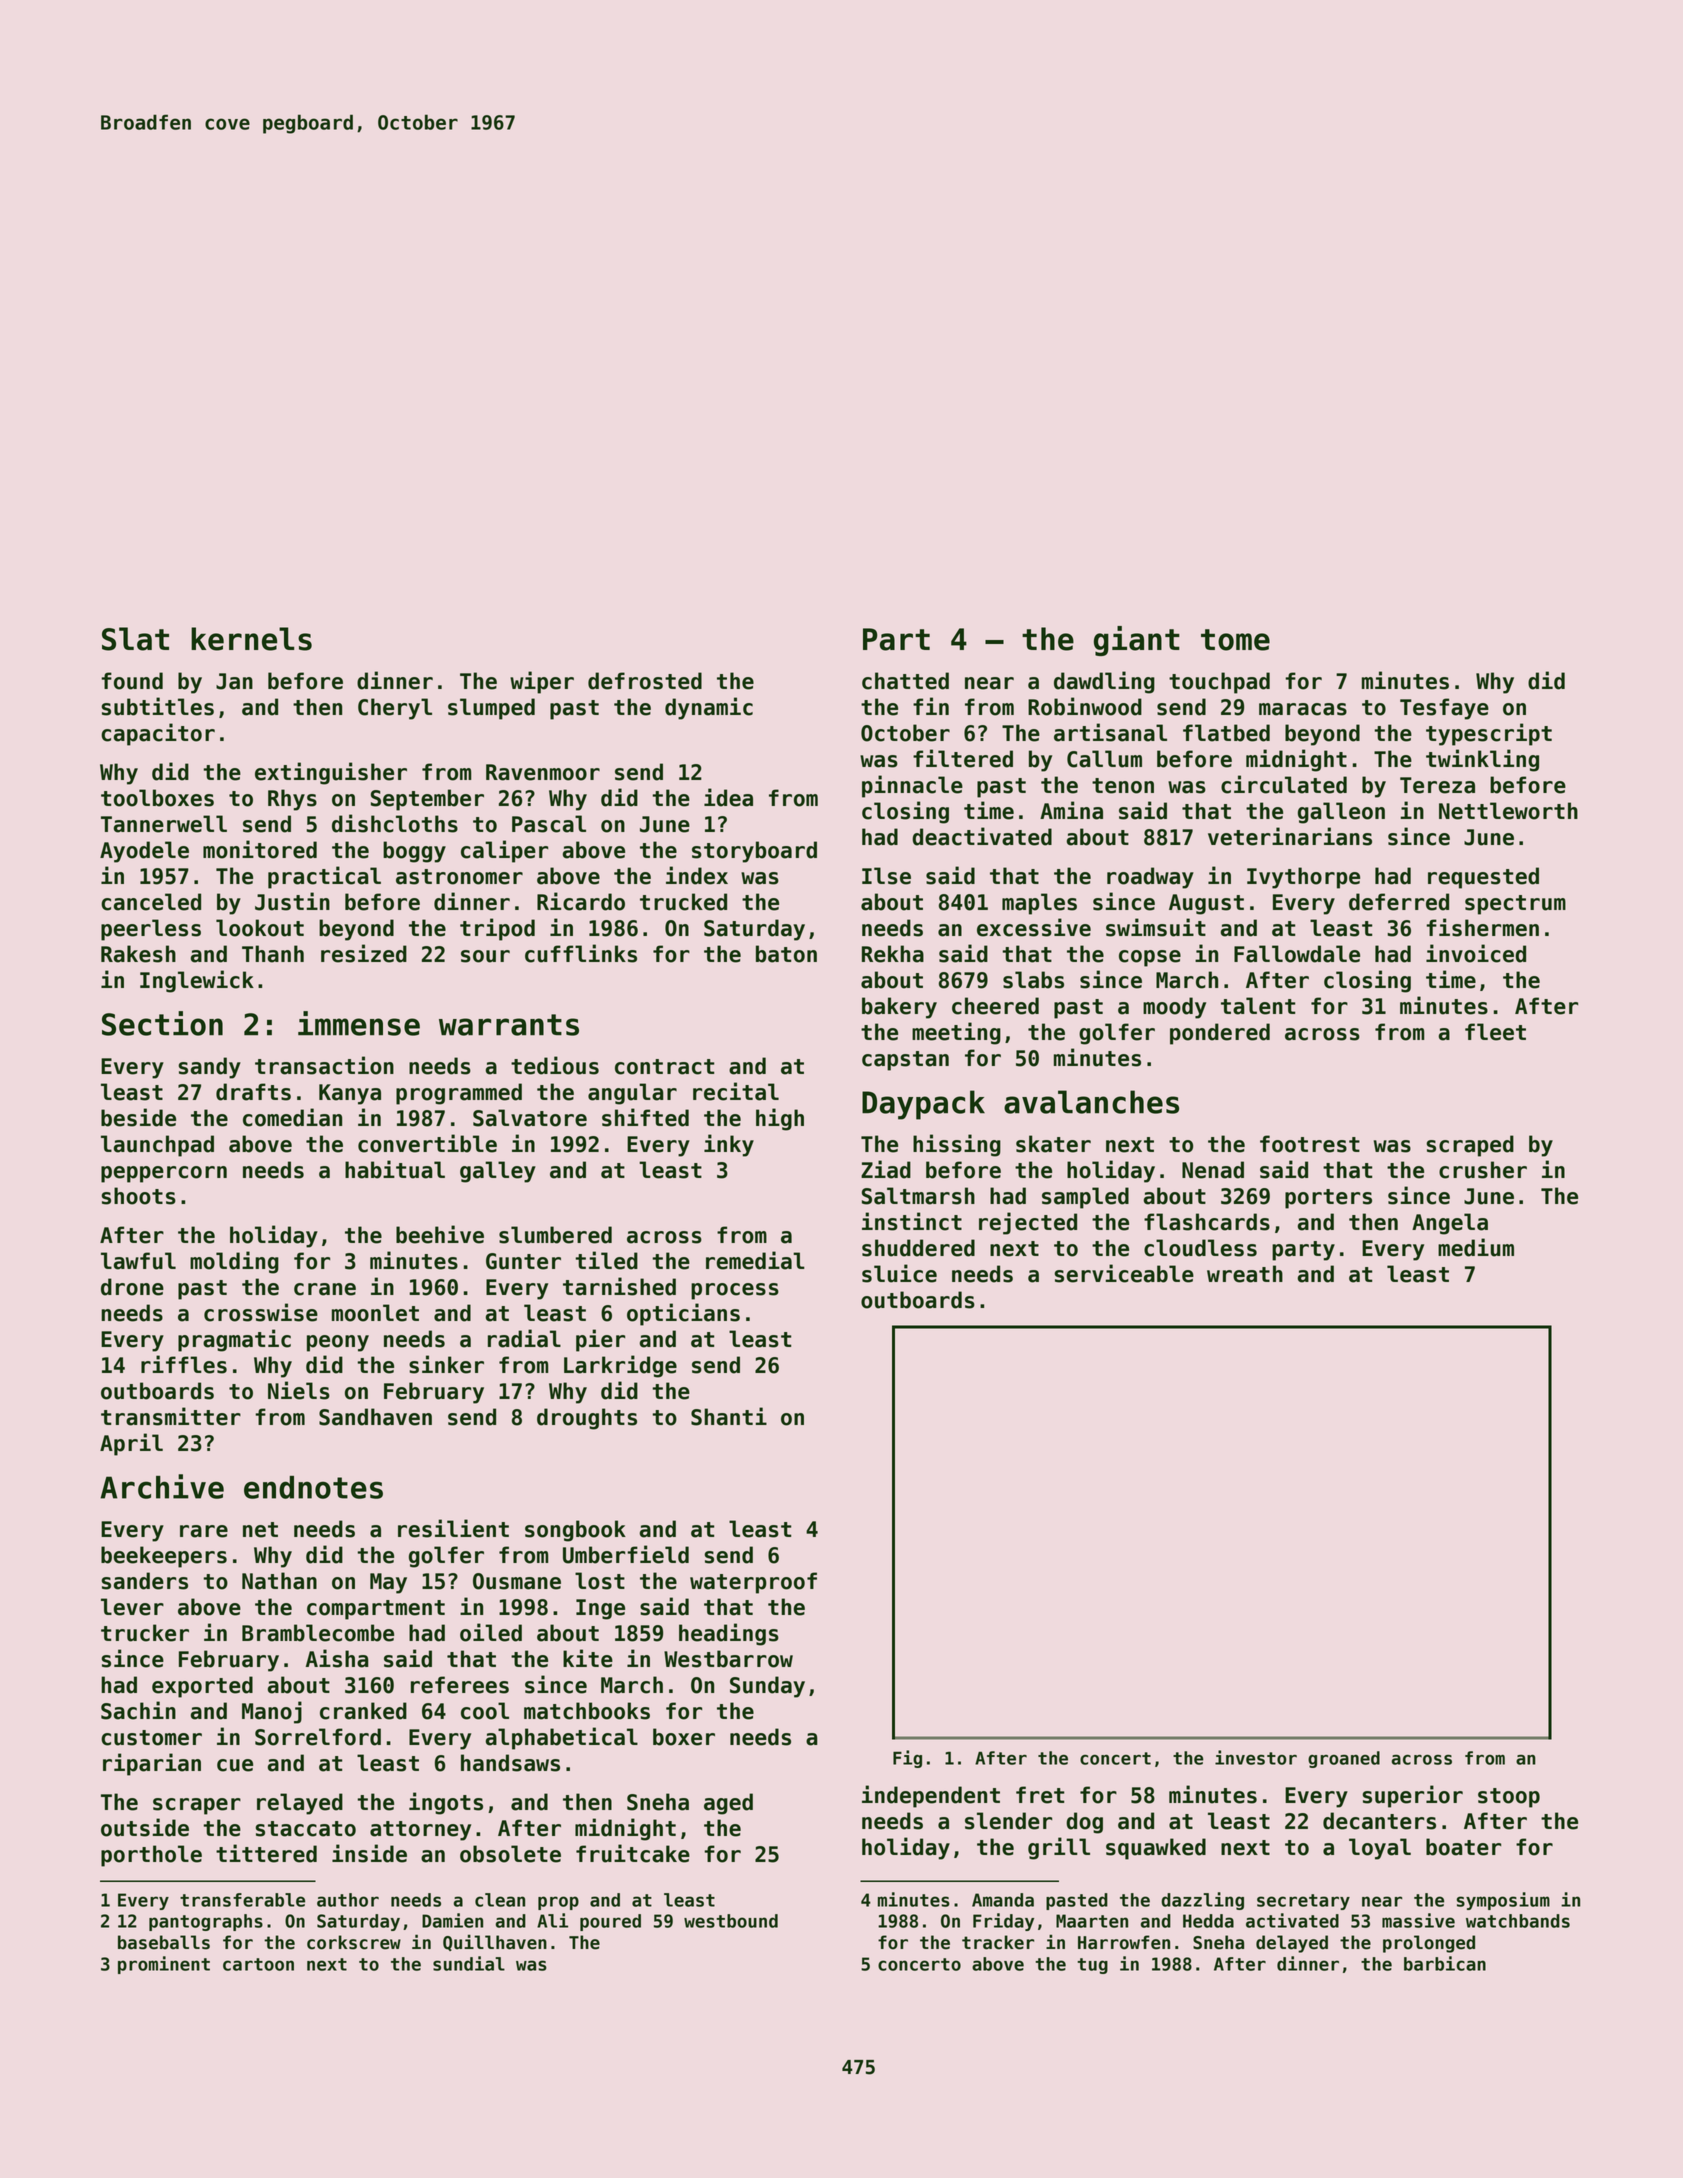 The width and height of the document is (1683, 2178). Describe the element at coordinates (1137, 641) in the document. I see `giant` at that location.
